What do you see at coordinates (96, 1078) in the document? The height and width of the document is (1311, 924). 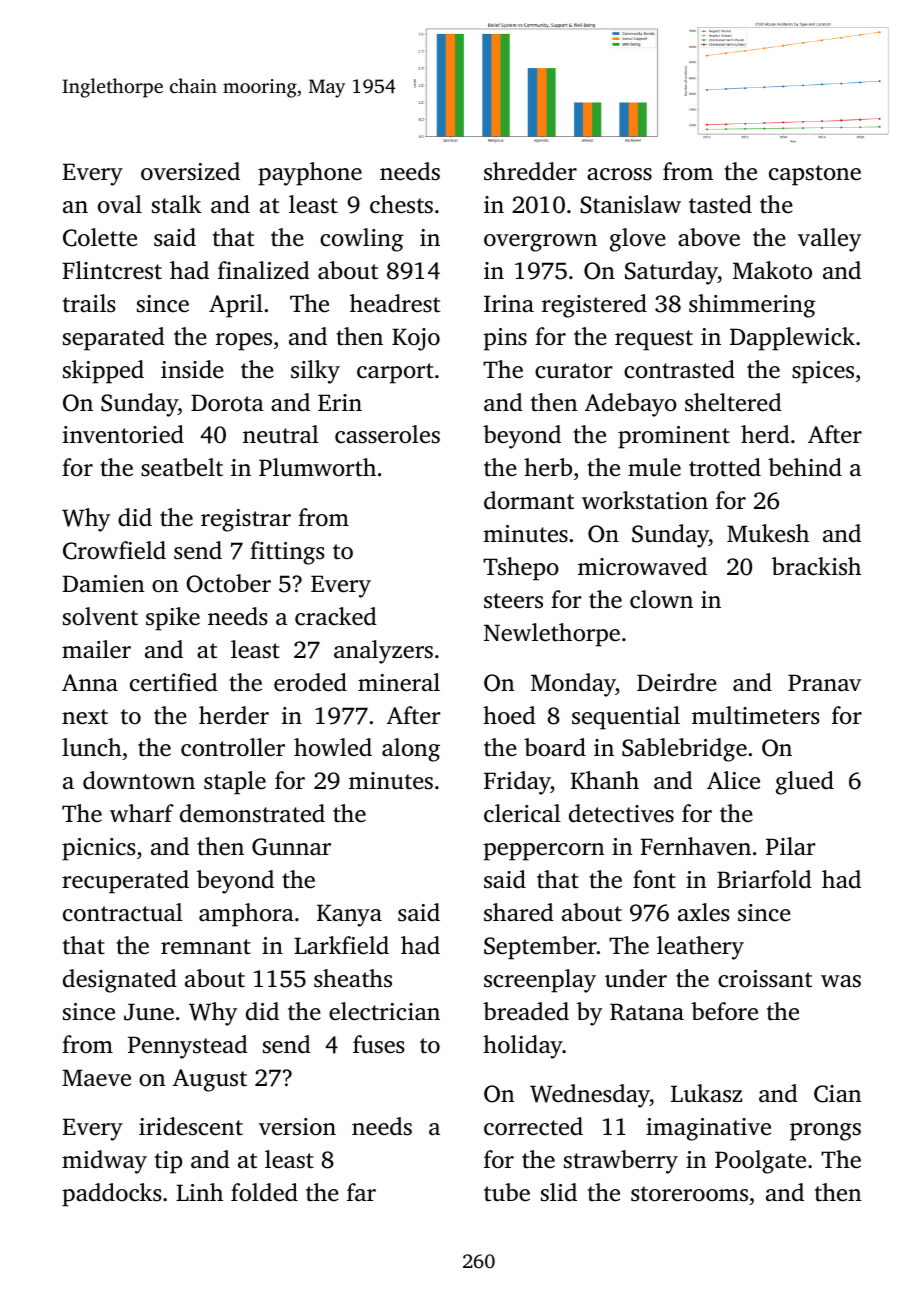 I see `Maeve` at bounding box center [96, 1078].
